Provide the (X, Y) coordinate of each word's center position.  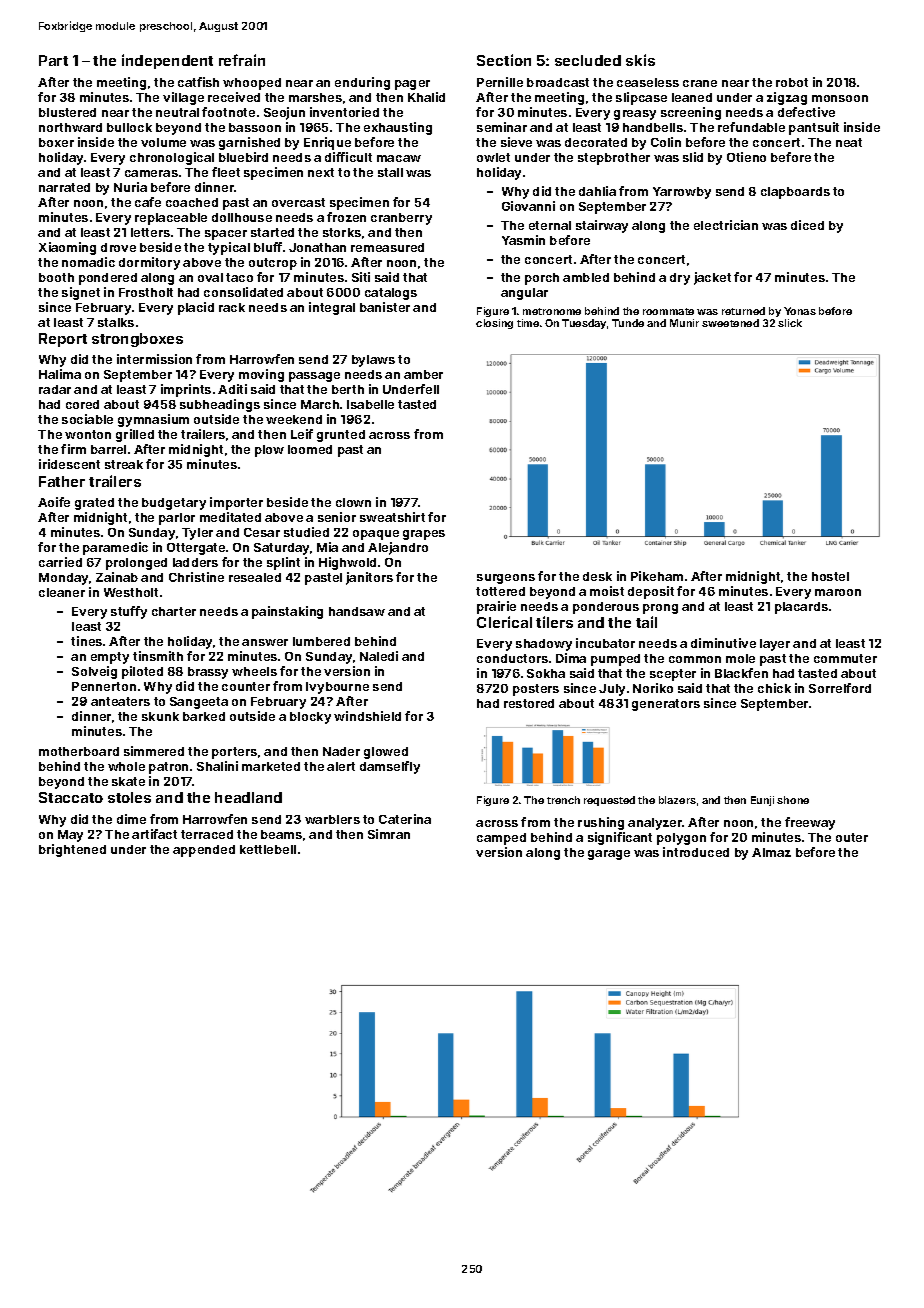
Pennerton (104, 686)
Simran (389, 834)
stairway (602, 226)
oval (210, 277)
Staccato (71, 797)
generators (666, 705)
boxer (56, 142)
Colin (666, 142)
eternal (550, 225)
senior (337, 517)
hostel (830, 576)
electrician (726, 225)
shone (793, 800)
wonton (88, 434)
